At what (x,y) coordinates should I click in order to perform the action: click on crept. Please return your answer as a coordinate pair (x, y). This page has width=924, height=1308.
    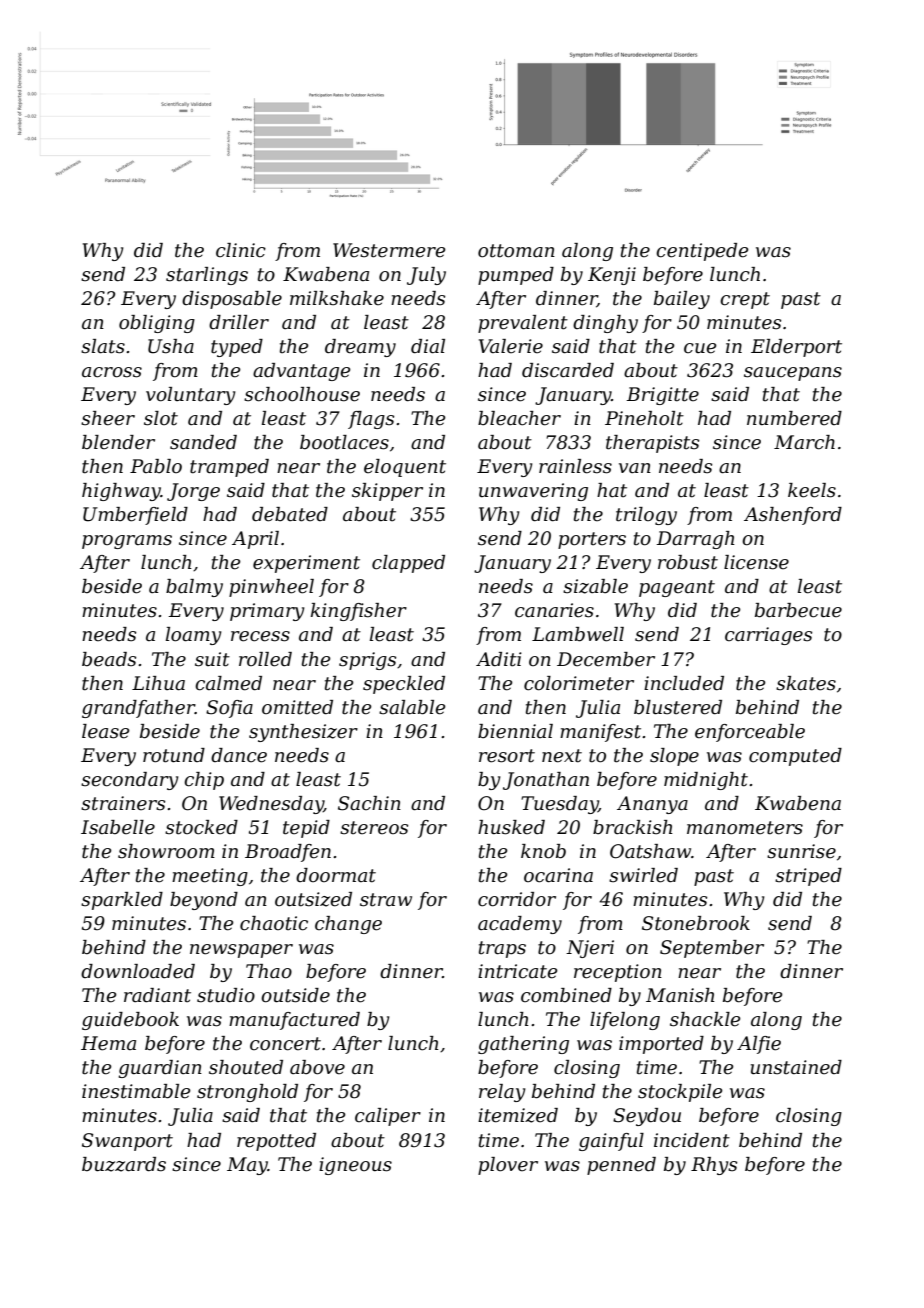
    Looking at the image, I should click on (745, 300).
